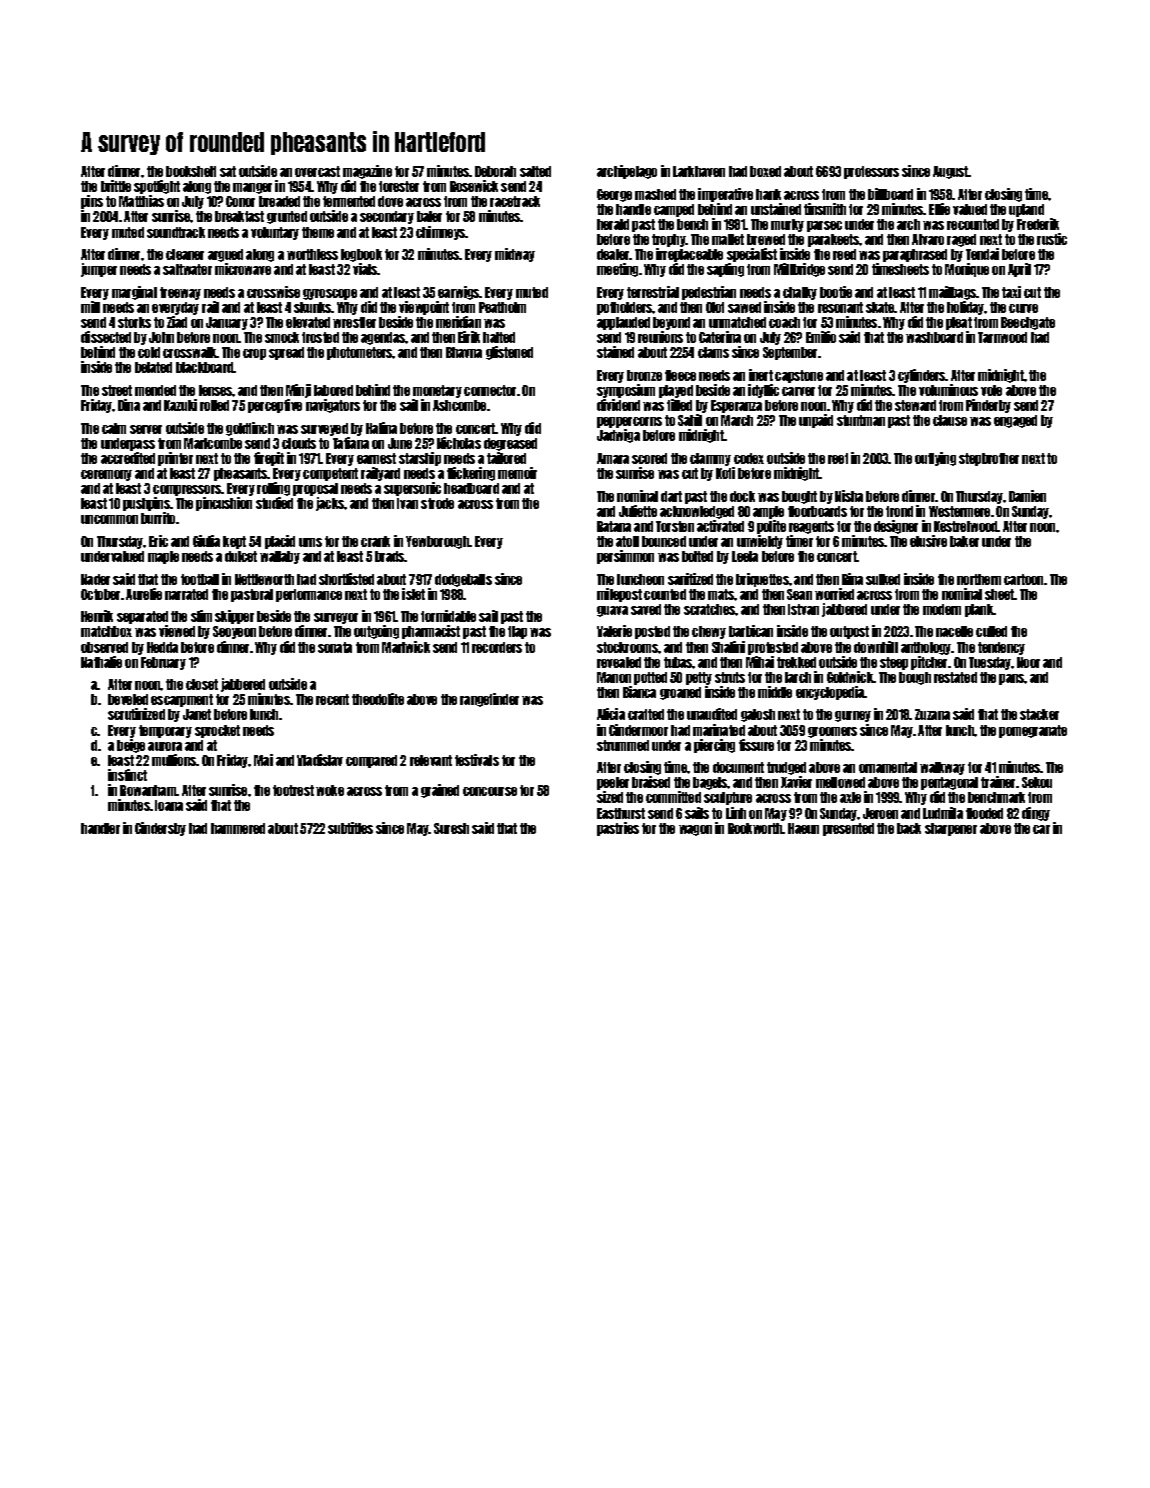  What do you see at coordinates (191, 171) in the document?
I see `bookshelf` at bounding box center [191, 171].
